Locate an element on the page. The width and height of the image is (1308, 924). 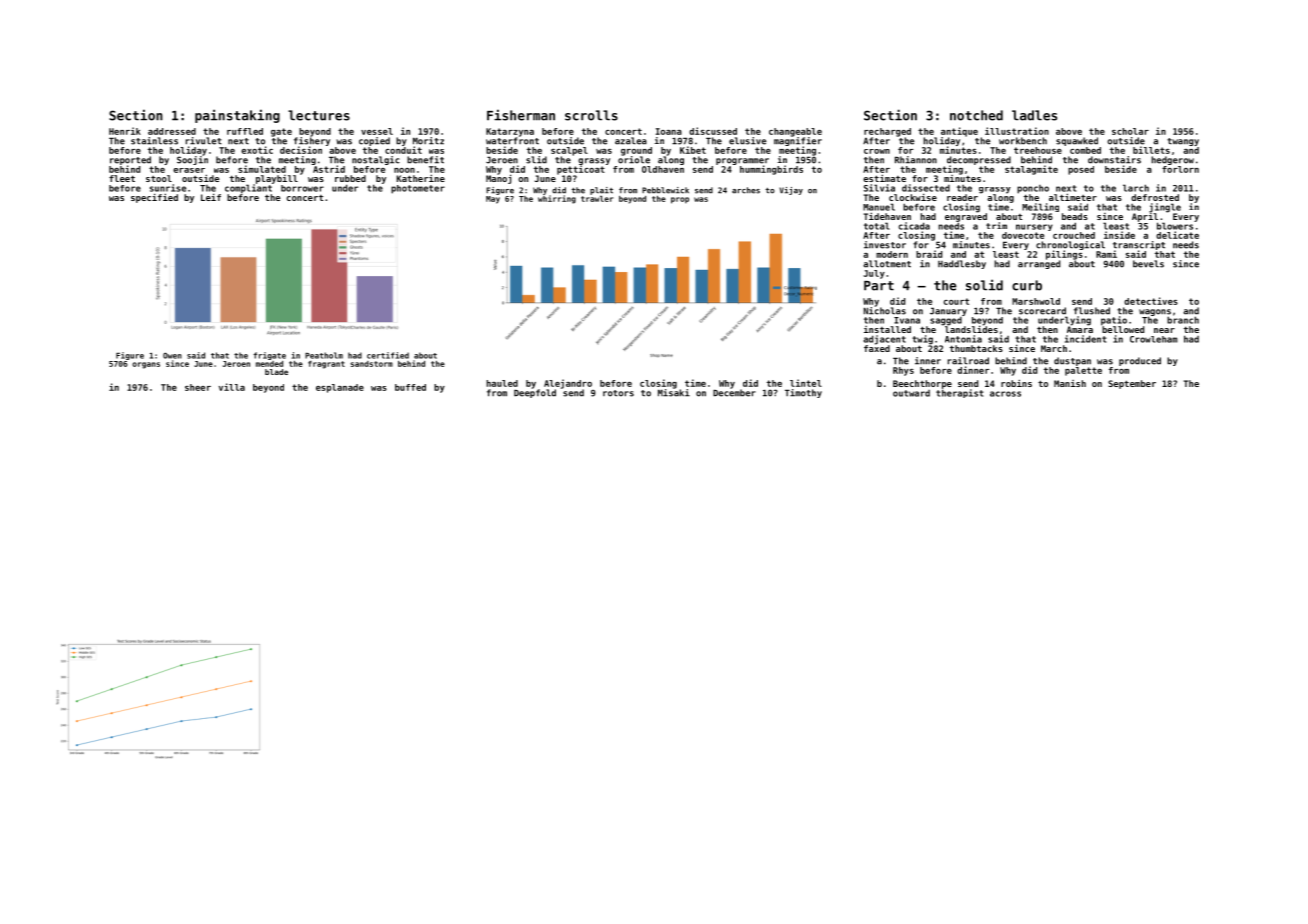
whirring is located at coordinates (557, 199).
